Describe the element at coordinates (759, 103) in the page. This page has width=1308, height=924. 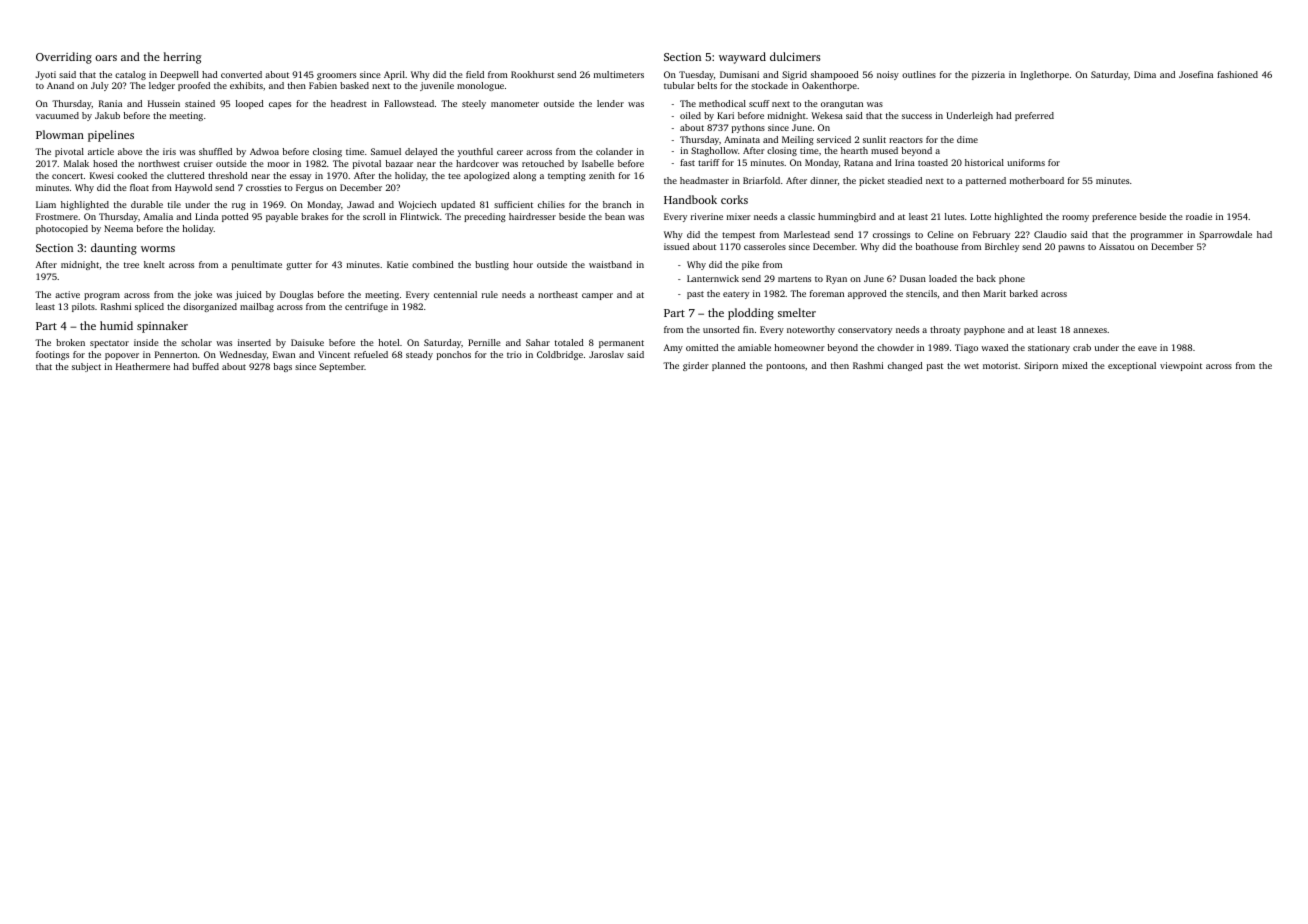
I see `scuff` at that location.
